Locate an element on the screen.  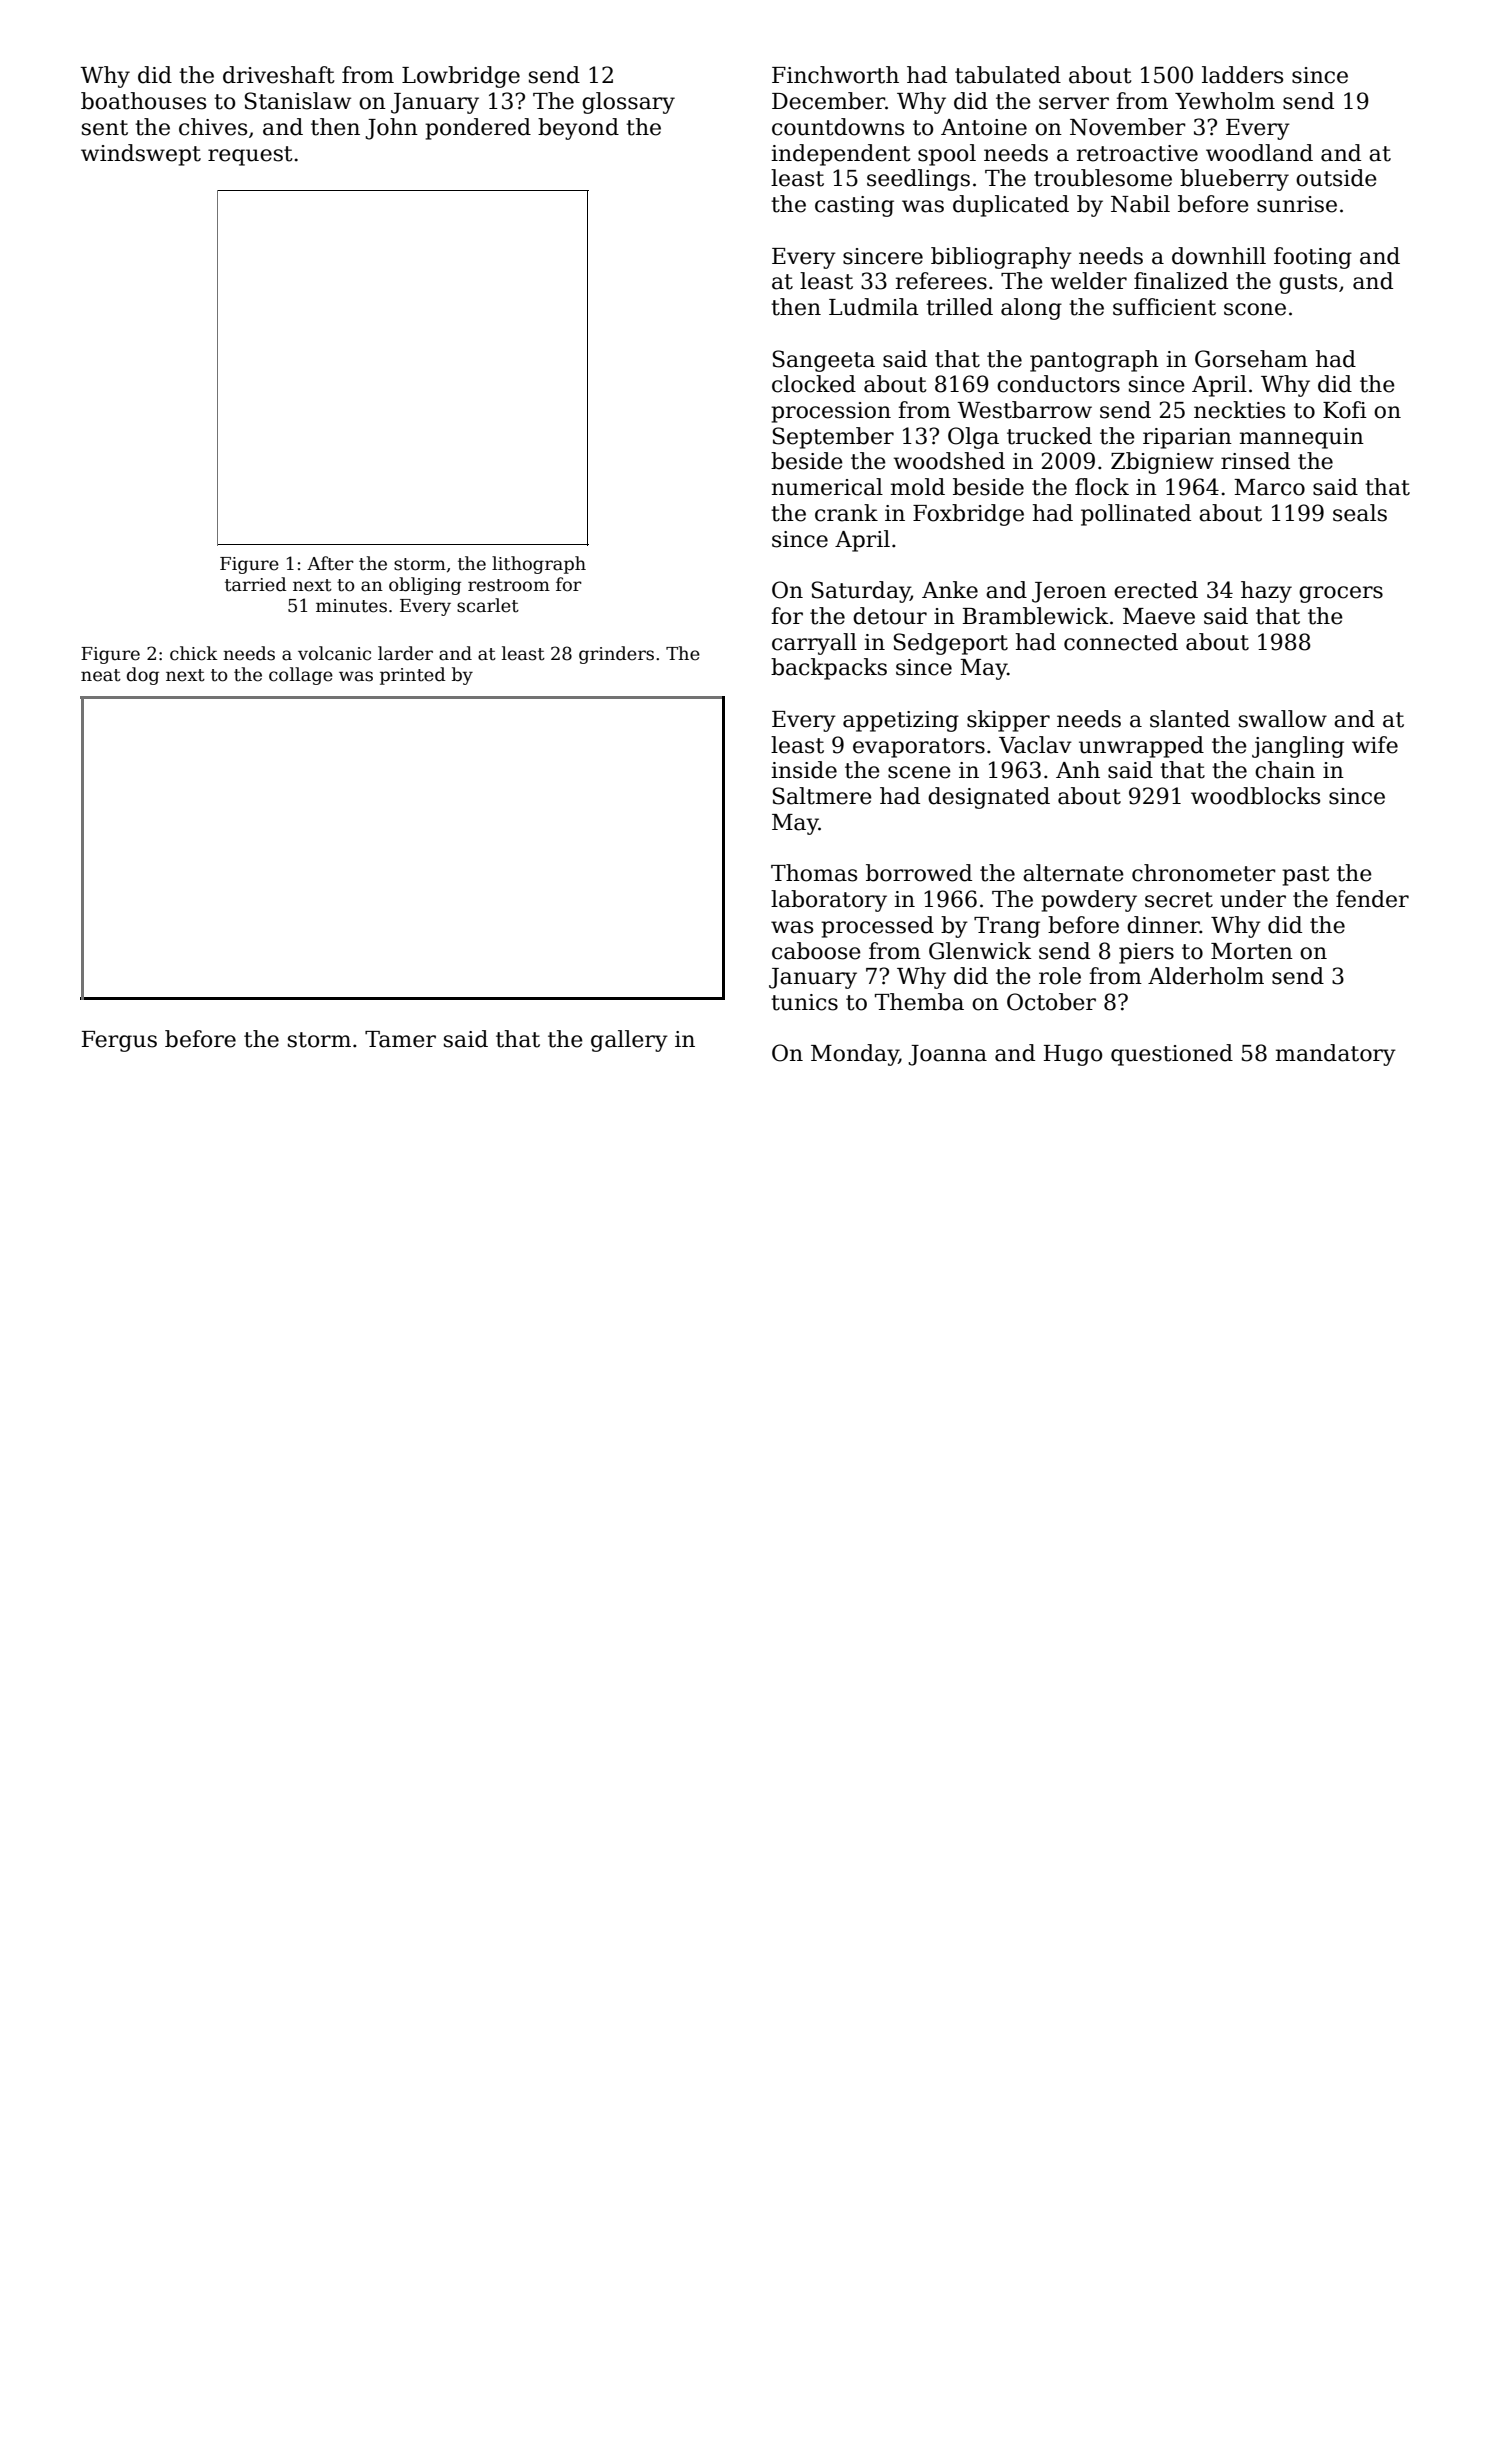
ladders is located at coordinates (1242, 75).
